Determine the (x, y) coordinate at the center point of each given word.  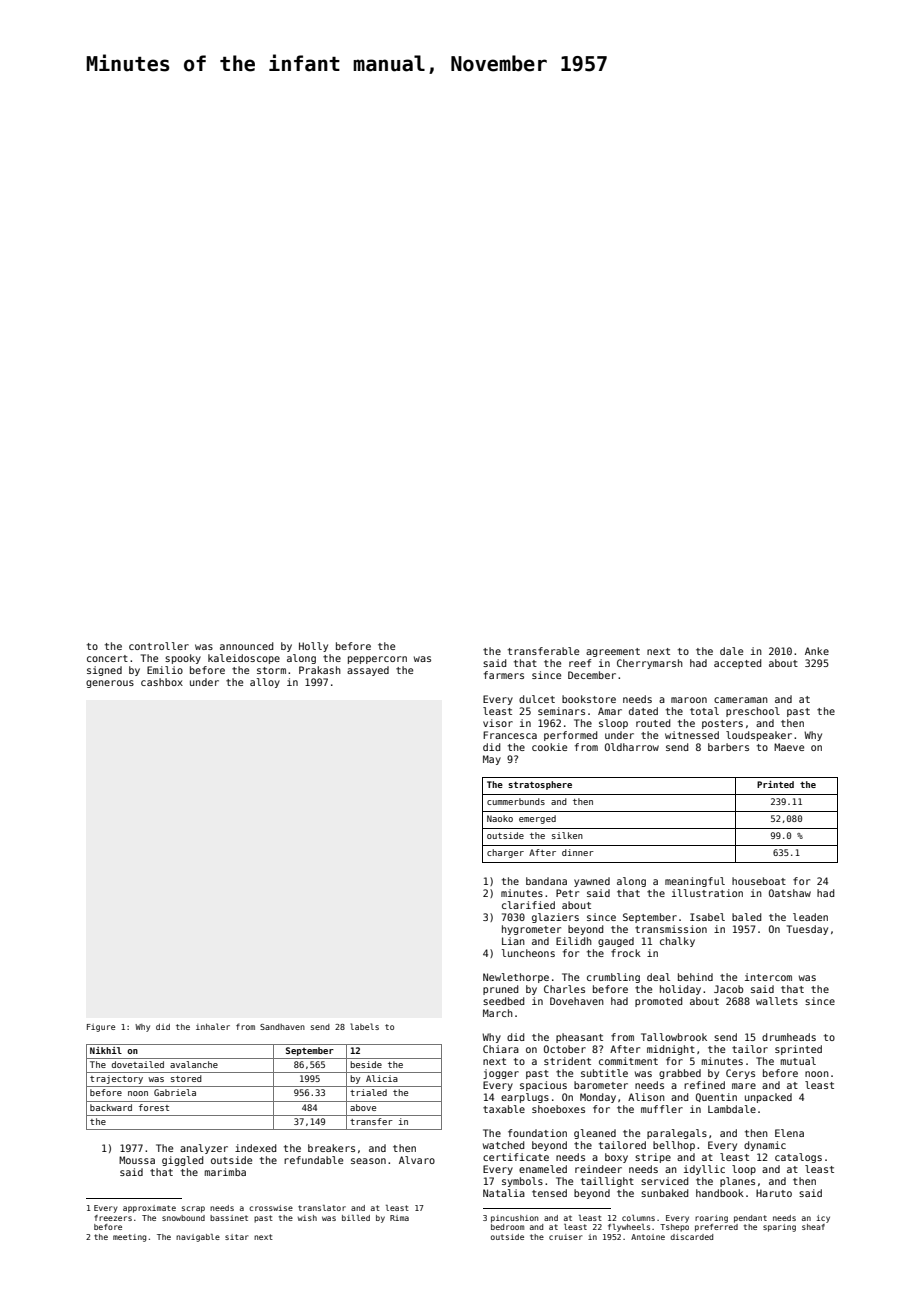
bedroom (507, 1227)
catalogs (798, 1158)
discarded (691, 1237)
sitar (237, 1237)
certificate (516, 1157)
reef (580, 663)
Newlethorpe (516, 978)
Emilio (165, 670)
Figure (101, 1028)
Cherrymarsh (650, 664)
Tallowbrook (674, 1037)
